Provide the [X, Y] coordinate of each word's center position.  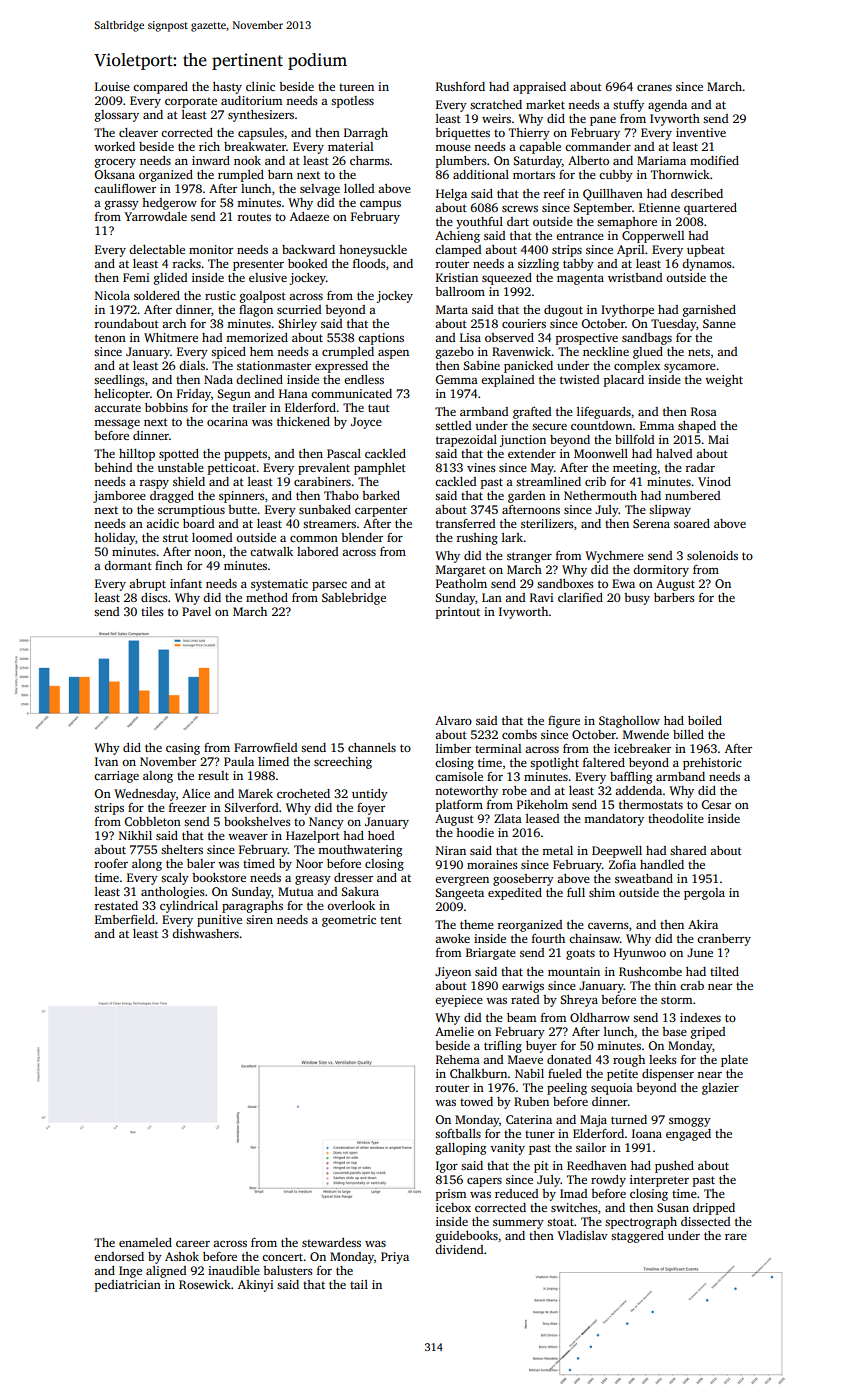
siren [259, 919]
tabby [578, 265]
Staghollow [629, 722]
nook [247, 160]
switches [574, 1207]
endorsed [119, 1256]
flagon [256, 311]
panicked [528, 367]
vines [481, 467]
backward [308, 249]
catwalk [271, 551]
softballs [458, 1133]
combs [519, 734]
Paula [239, 761]
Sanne [719, 323]
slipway [670, 511]
